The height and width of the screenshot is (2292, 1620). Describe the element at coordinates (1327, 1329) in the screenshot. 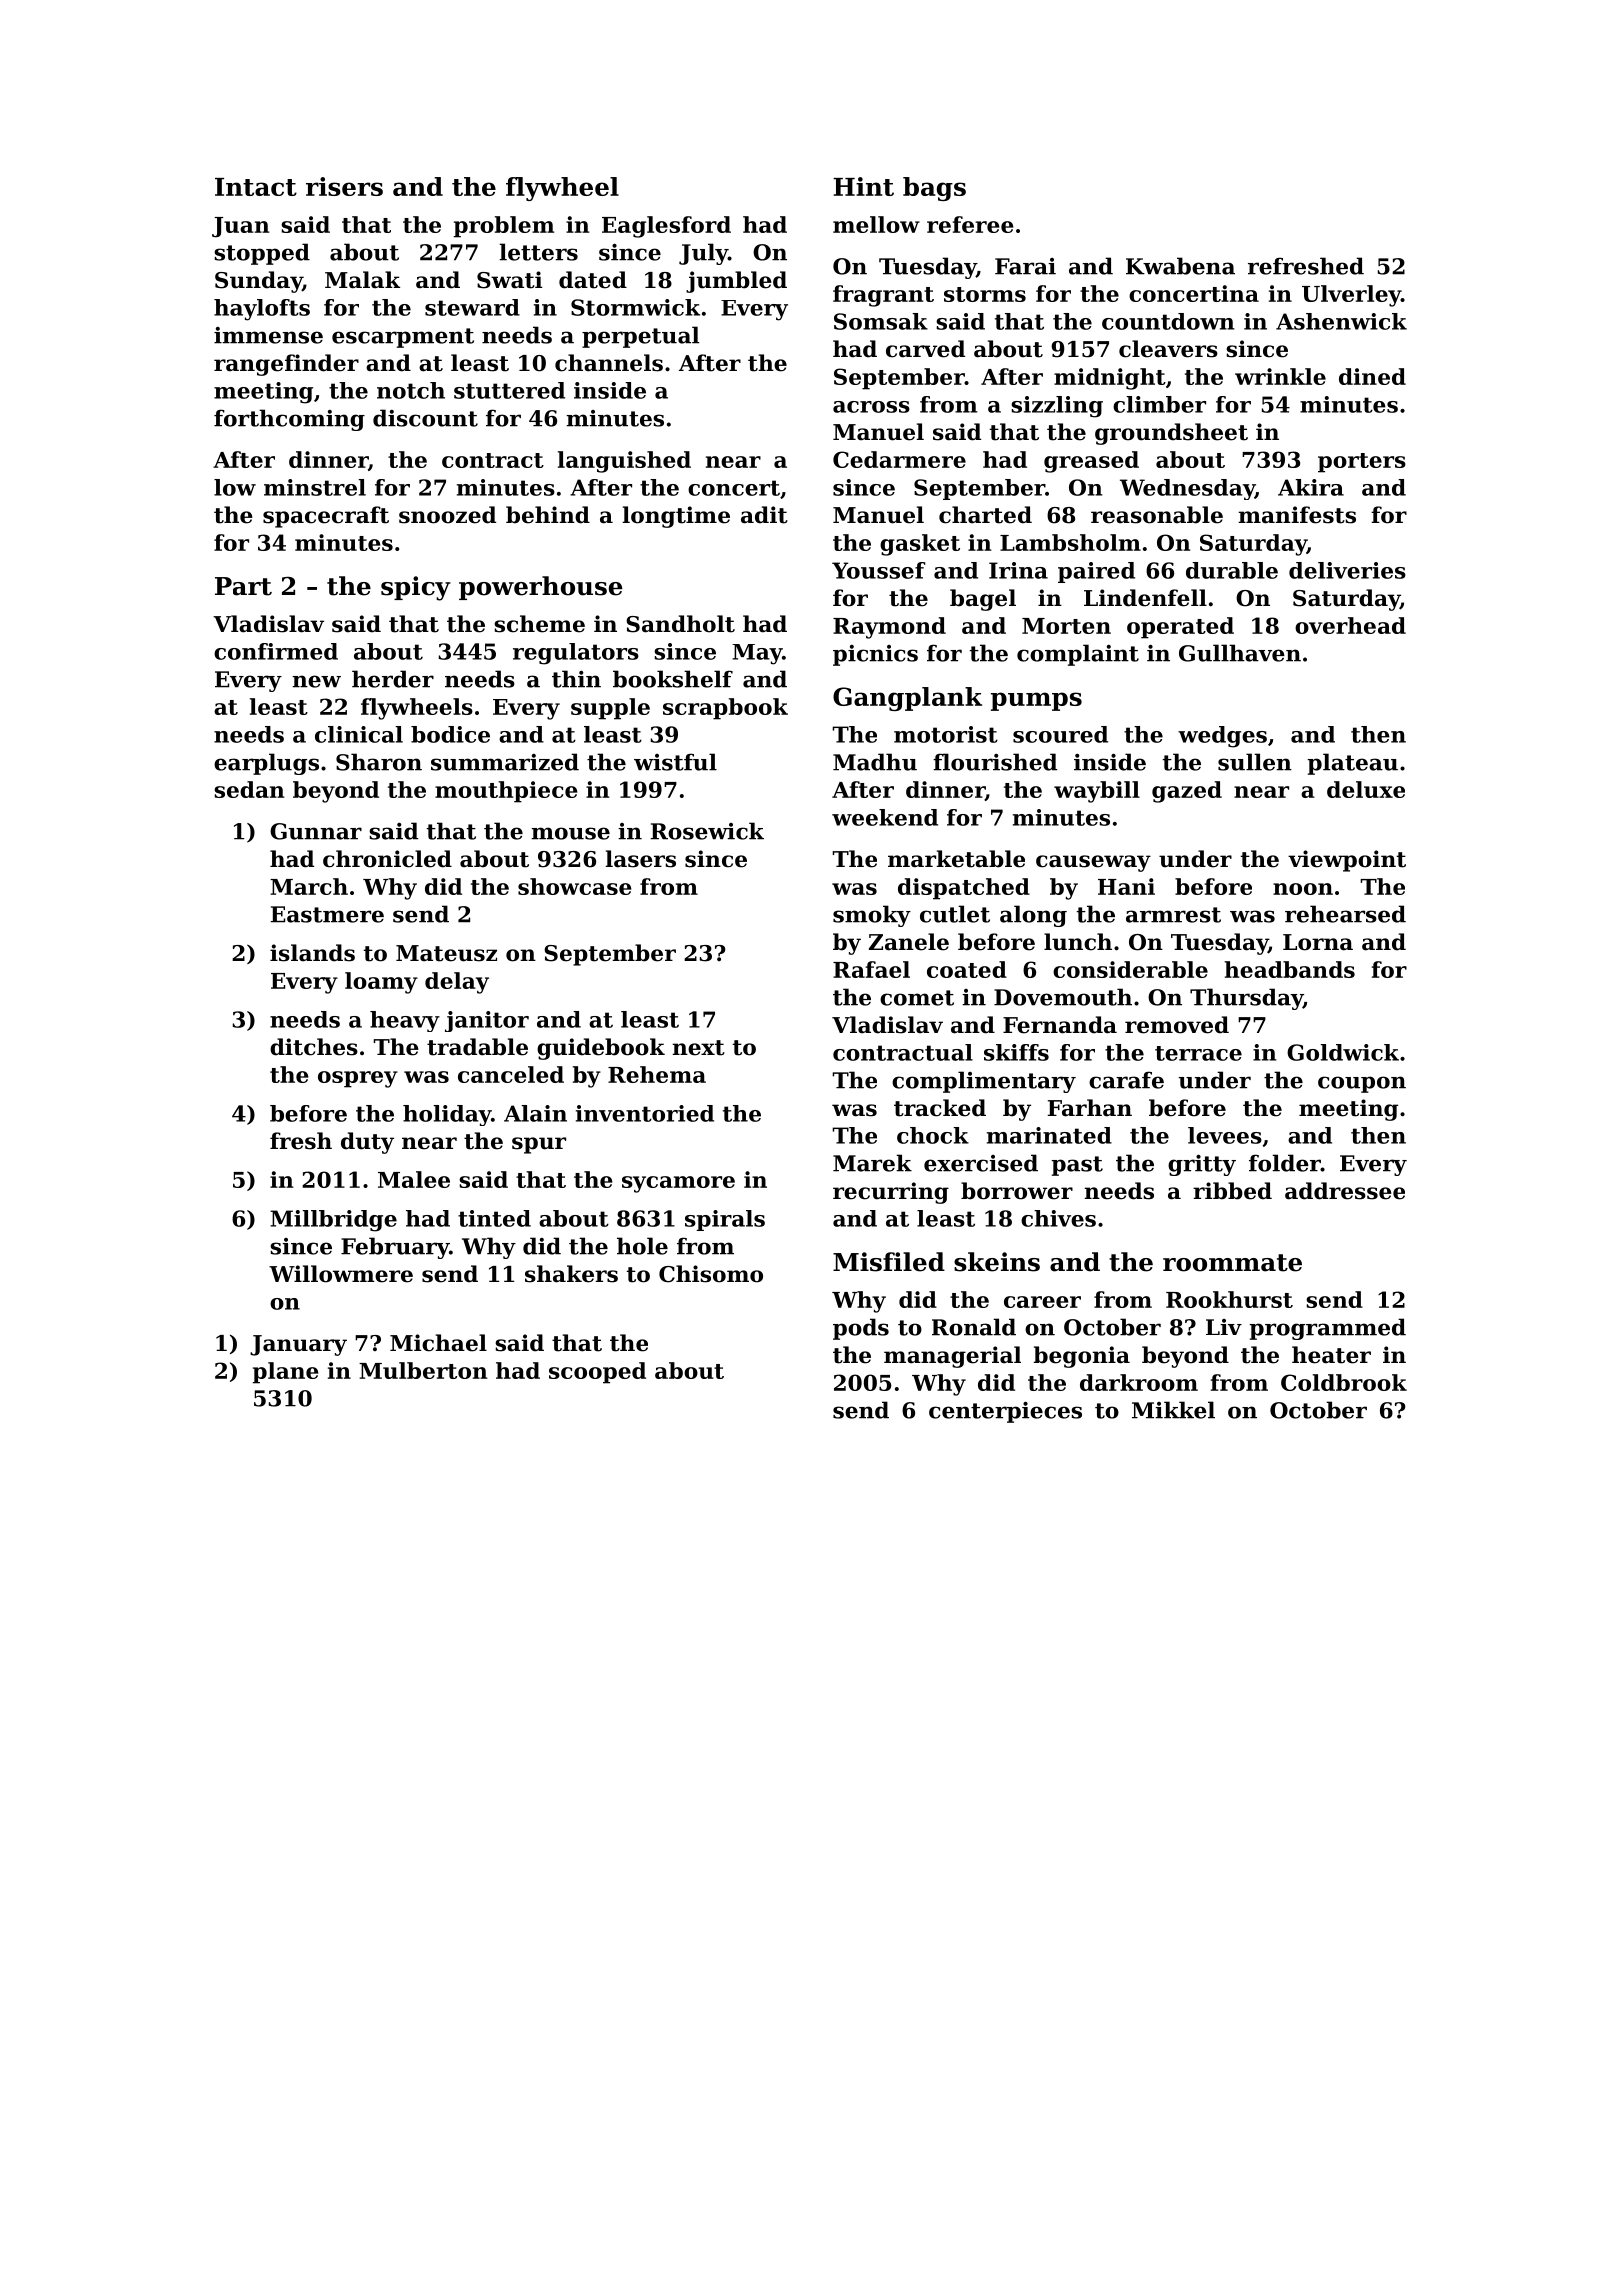

I see `programmed` at that location.
